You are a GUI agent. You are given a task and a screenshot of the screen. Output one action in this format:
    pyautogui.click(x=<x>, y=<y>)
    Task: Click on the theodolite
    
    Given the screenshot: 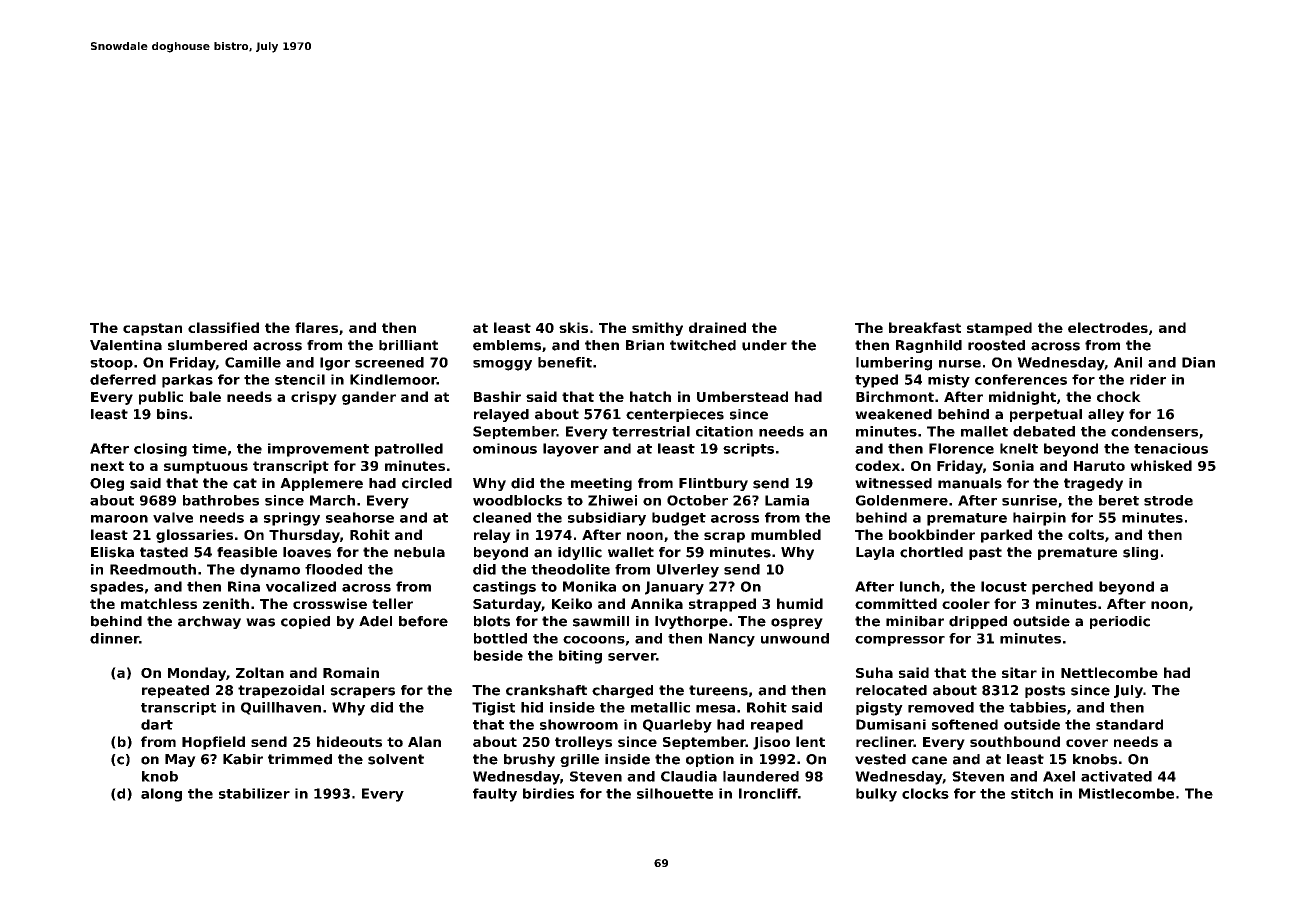 What is the action you would take?
    pyautogui.click(x=570, y=569)
